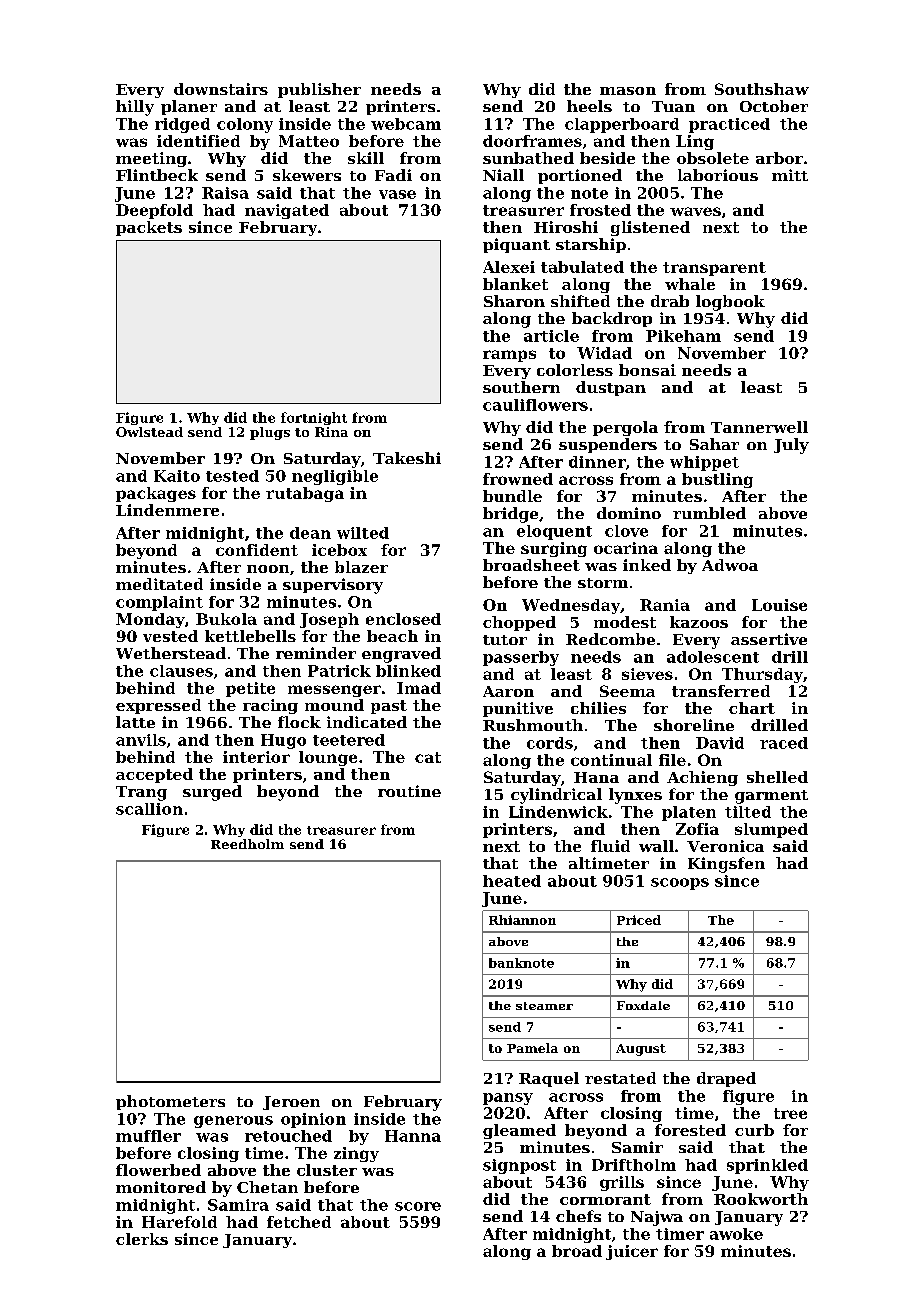 Image resolution: width=924 pixels, height=1308 pixels. What do you see at coordinates (754, 1130) in the document?
I see `curb` at bounding box center [754, 1130].
